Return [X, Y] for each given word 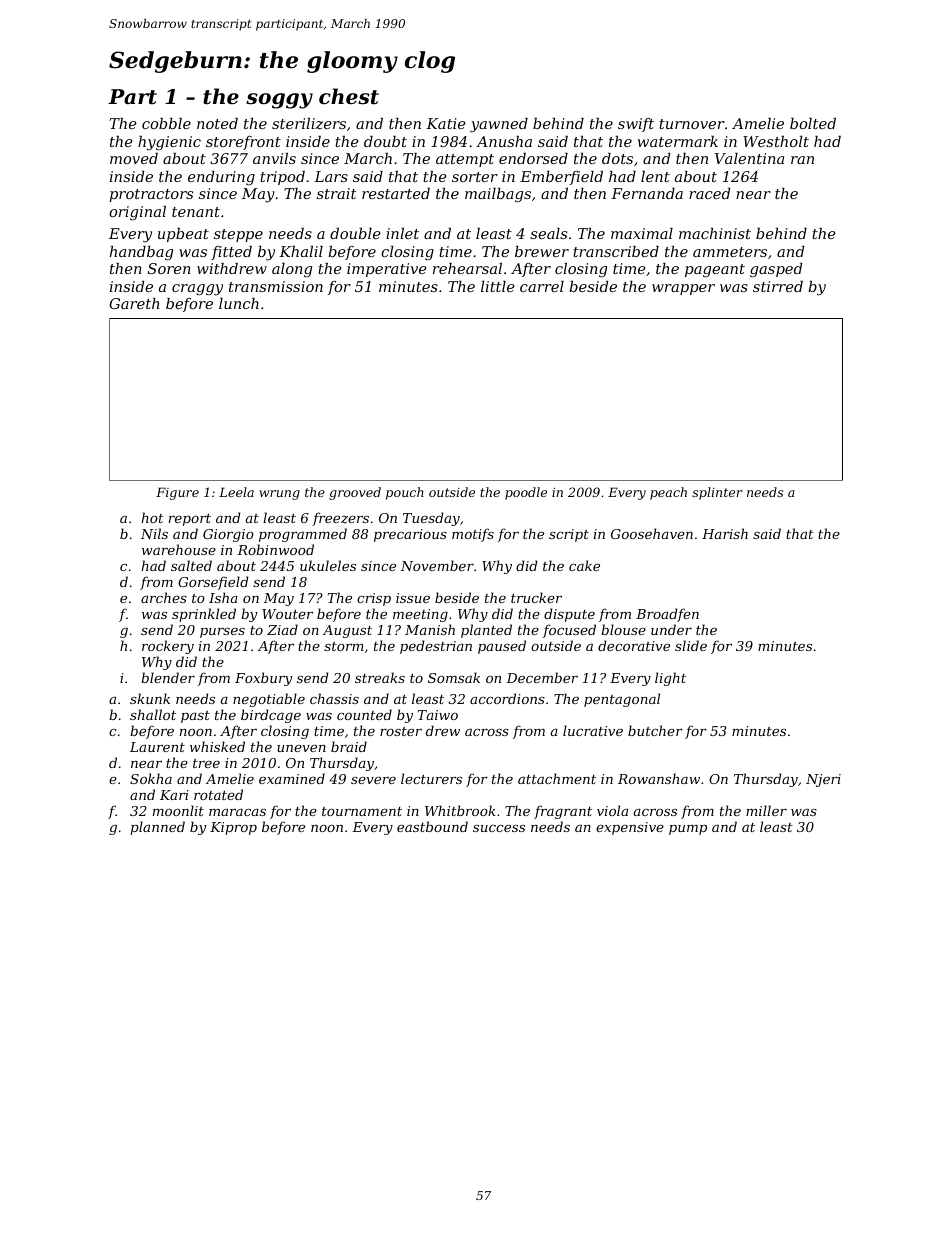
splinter [717, 493]
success [499, 828]
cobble [166, 123]
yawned [499, 125]
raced [709, 193]
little [498, 286]
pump [688, 830]
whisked [217, 746]
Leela [236, 492]
